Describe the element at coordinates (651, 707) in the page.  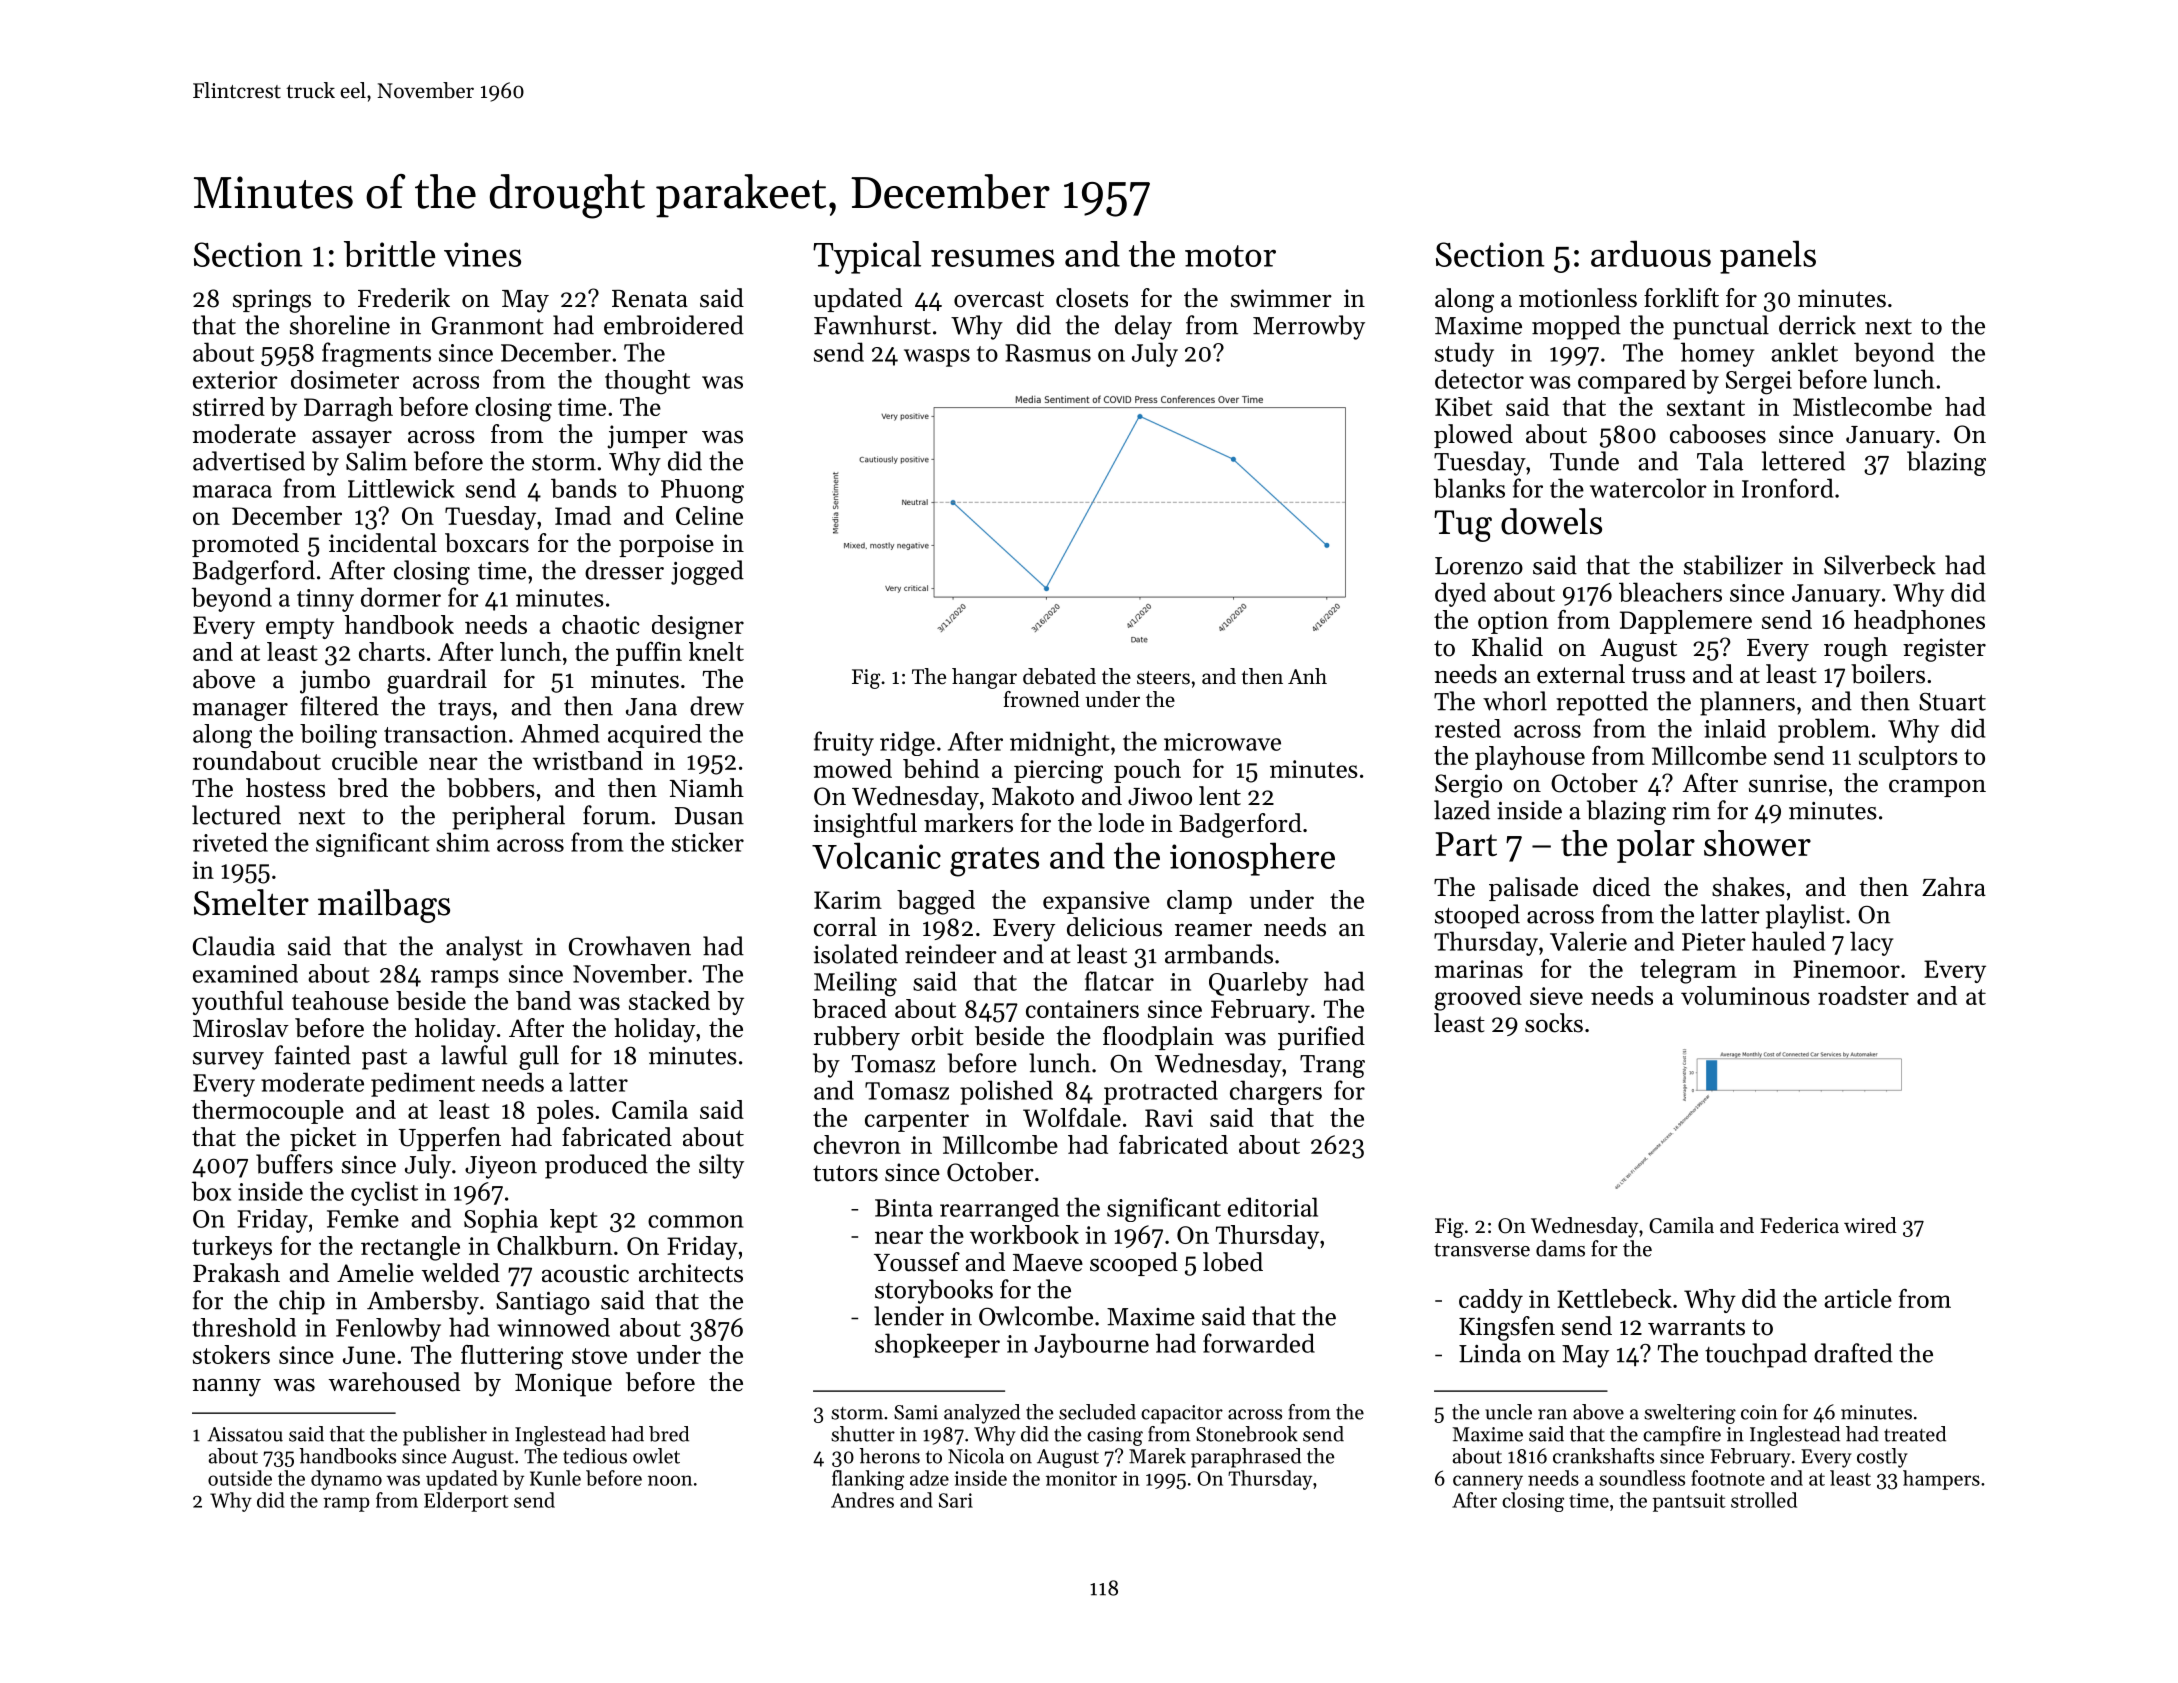
I see `Jana` at that location.
